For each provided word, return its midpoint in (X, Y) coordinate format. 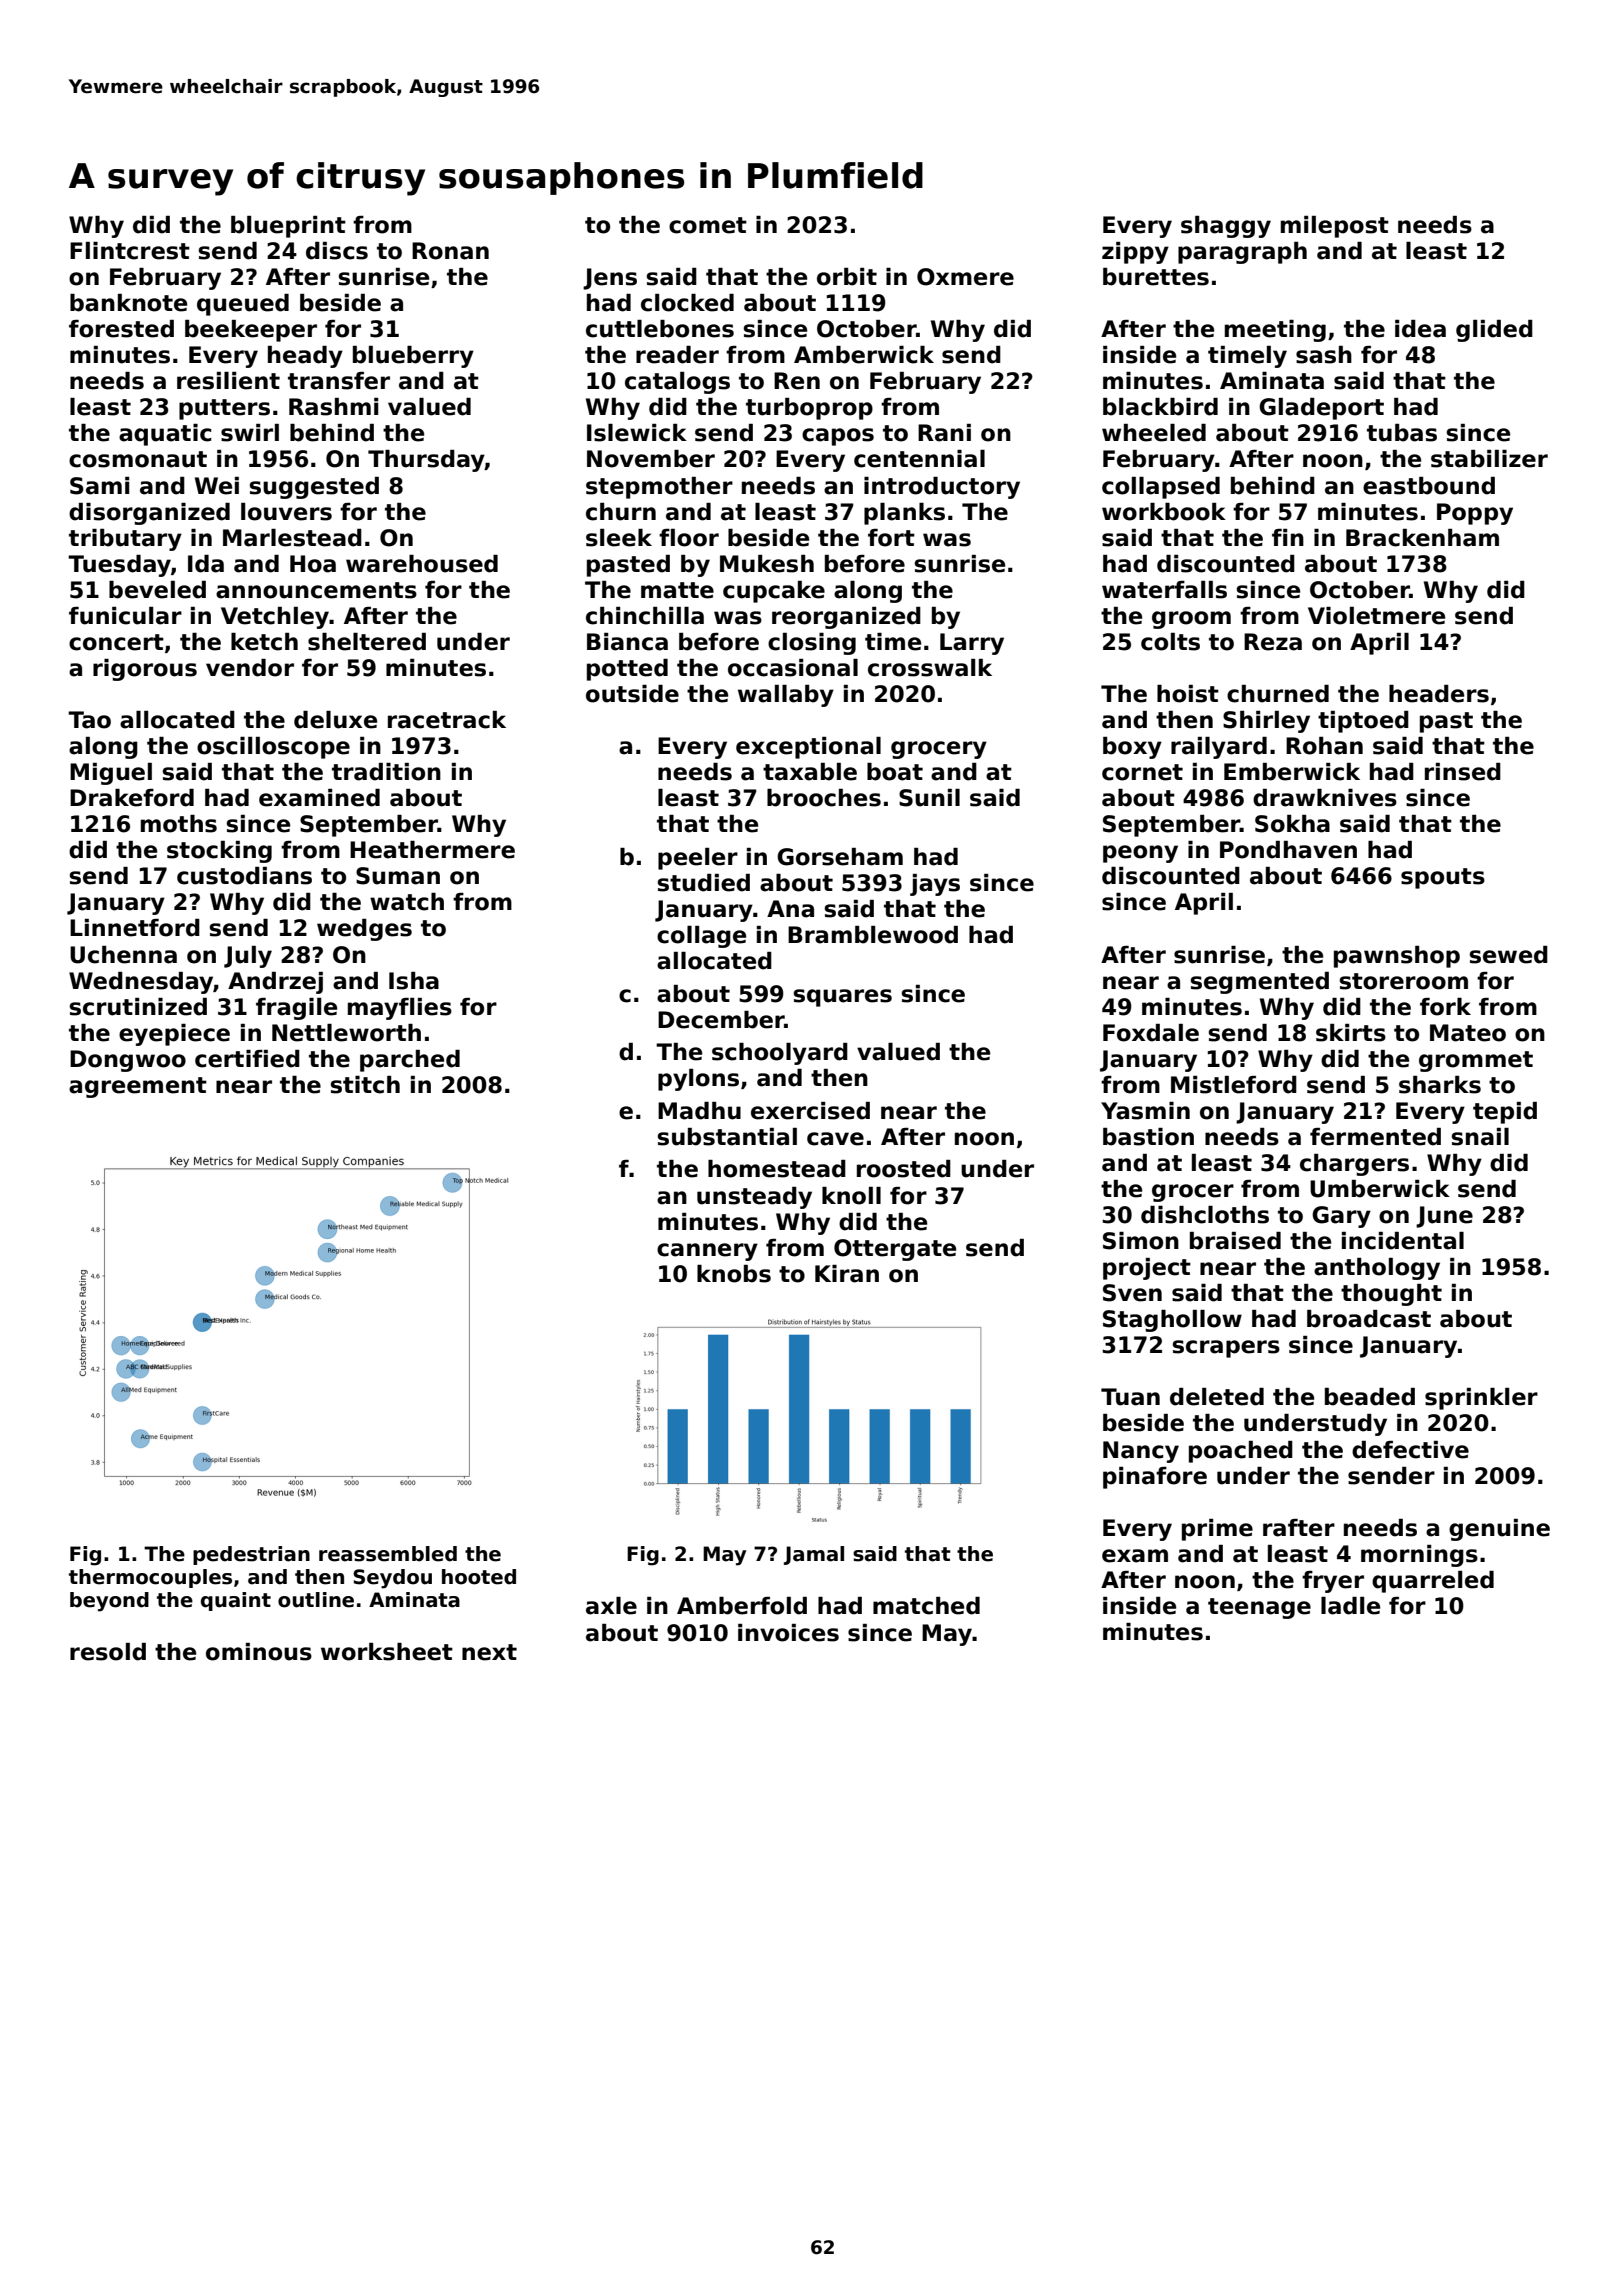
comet (708, 225)
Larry (972, 644)
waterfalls (1164, 590)
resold (108, 1652)
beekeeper (251, 331)
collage (701, 937)
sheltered (367, 642)
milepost (1335, 227)
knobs (734, 1274)
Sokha (1292, 824)
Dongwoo (128, 1061)
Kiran (847, 1274)
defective (1410, 1450)
